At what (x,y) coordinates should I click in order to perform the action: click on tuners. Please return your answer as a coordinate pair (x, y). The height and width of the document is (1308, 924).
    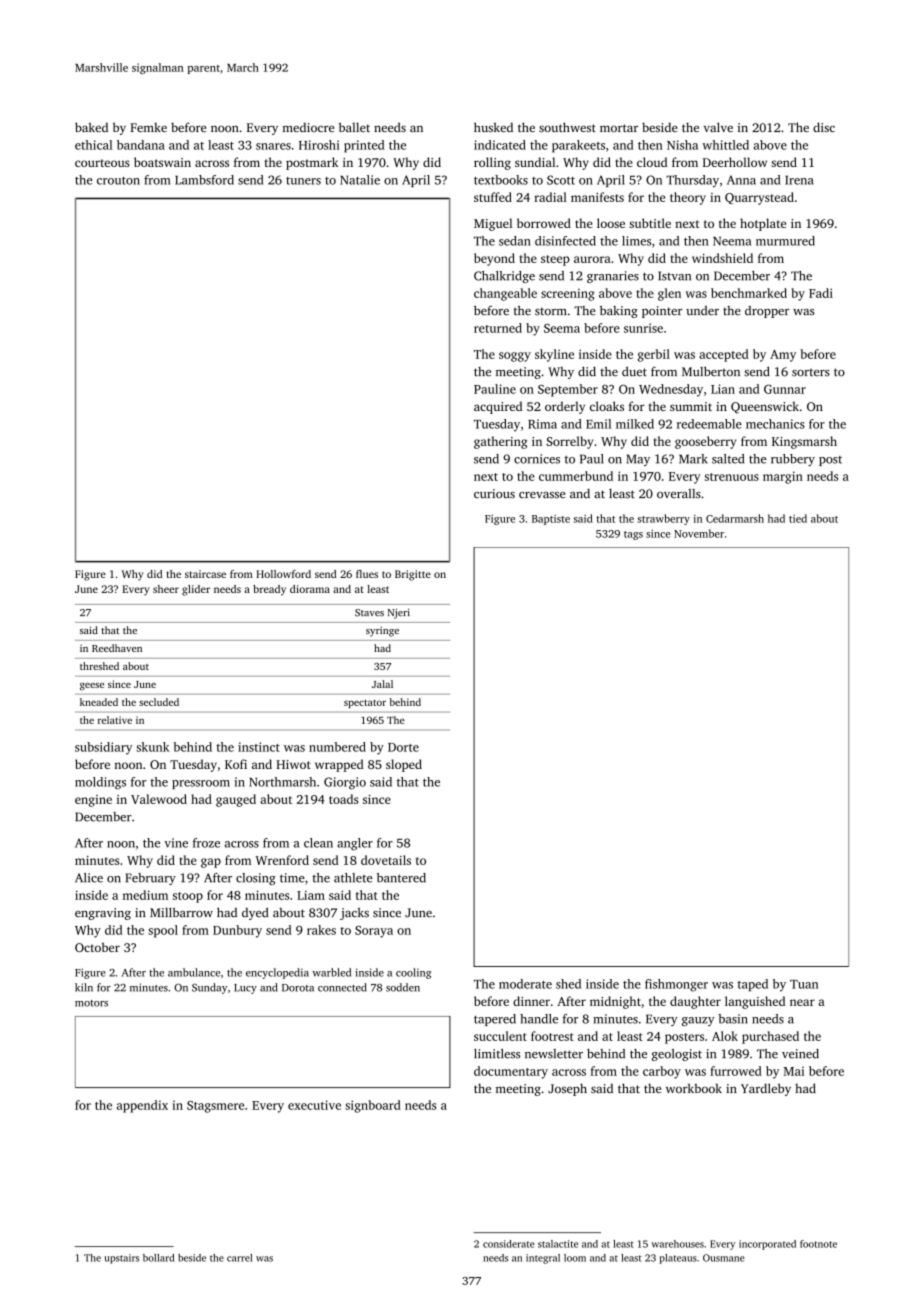
    Looking at the image, I should click on (303, 181).
